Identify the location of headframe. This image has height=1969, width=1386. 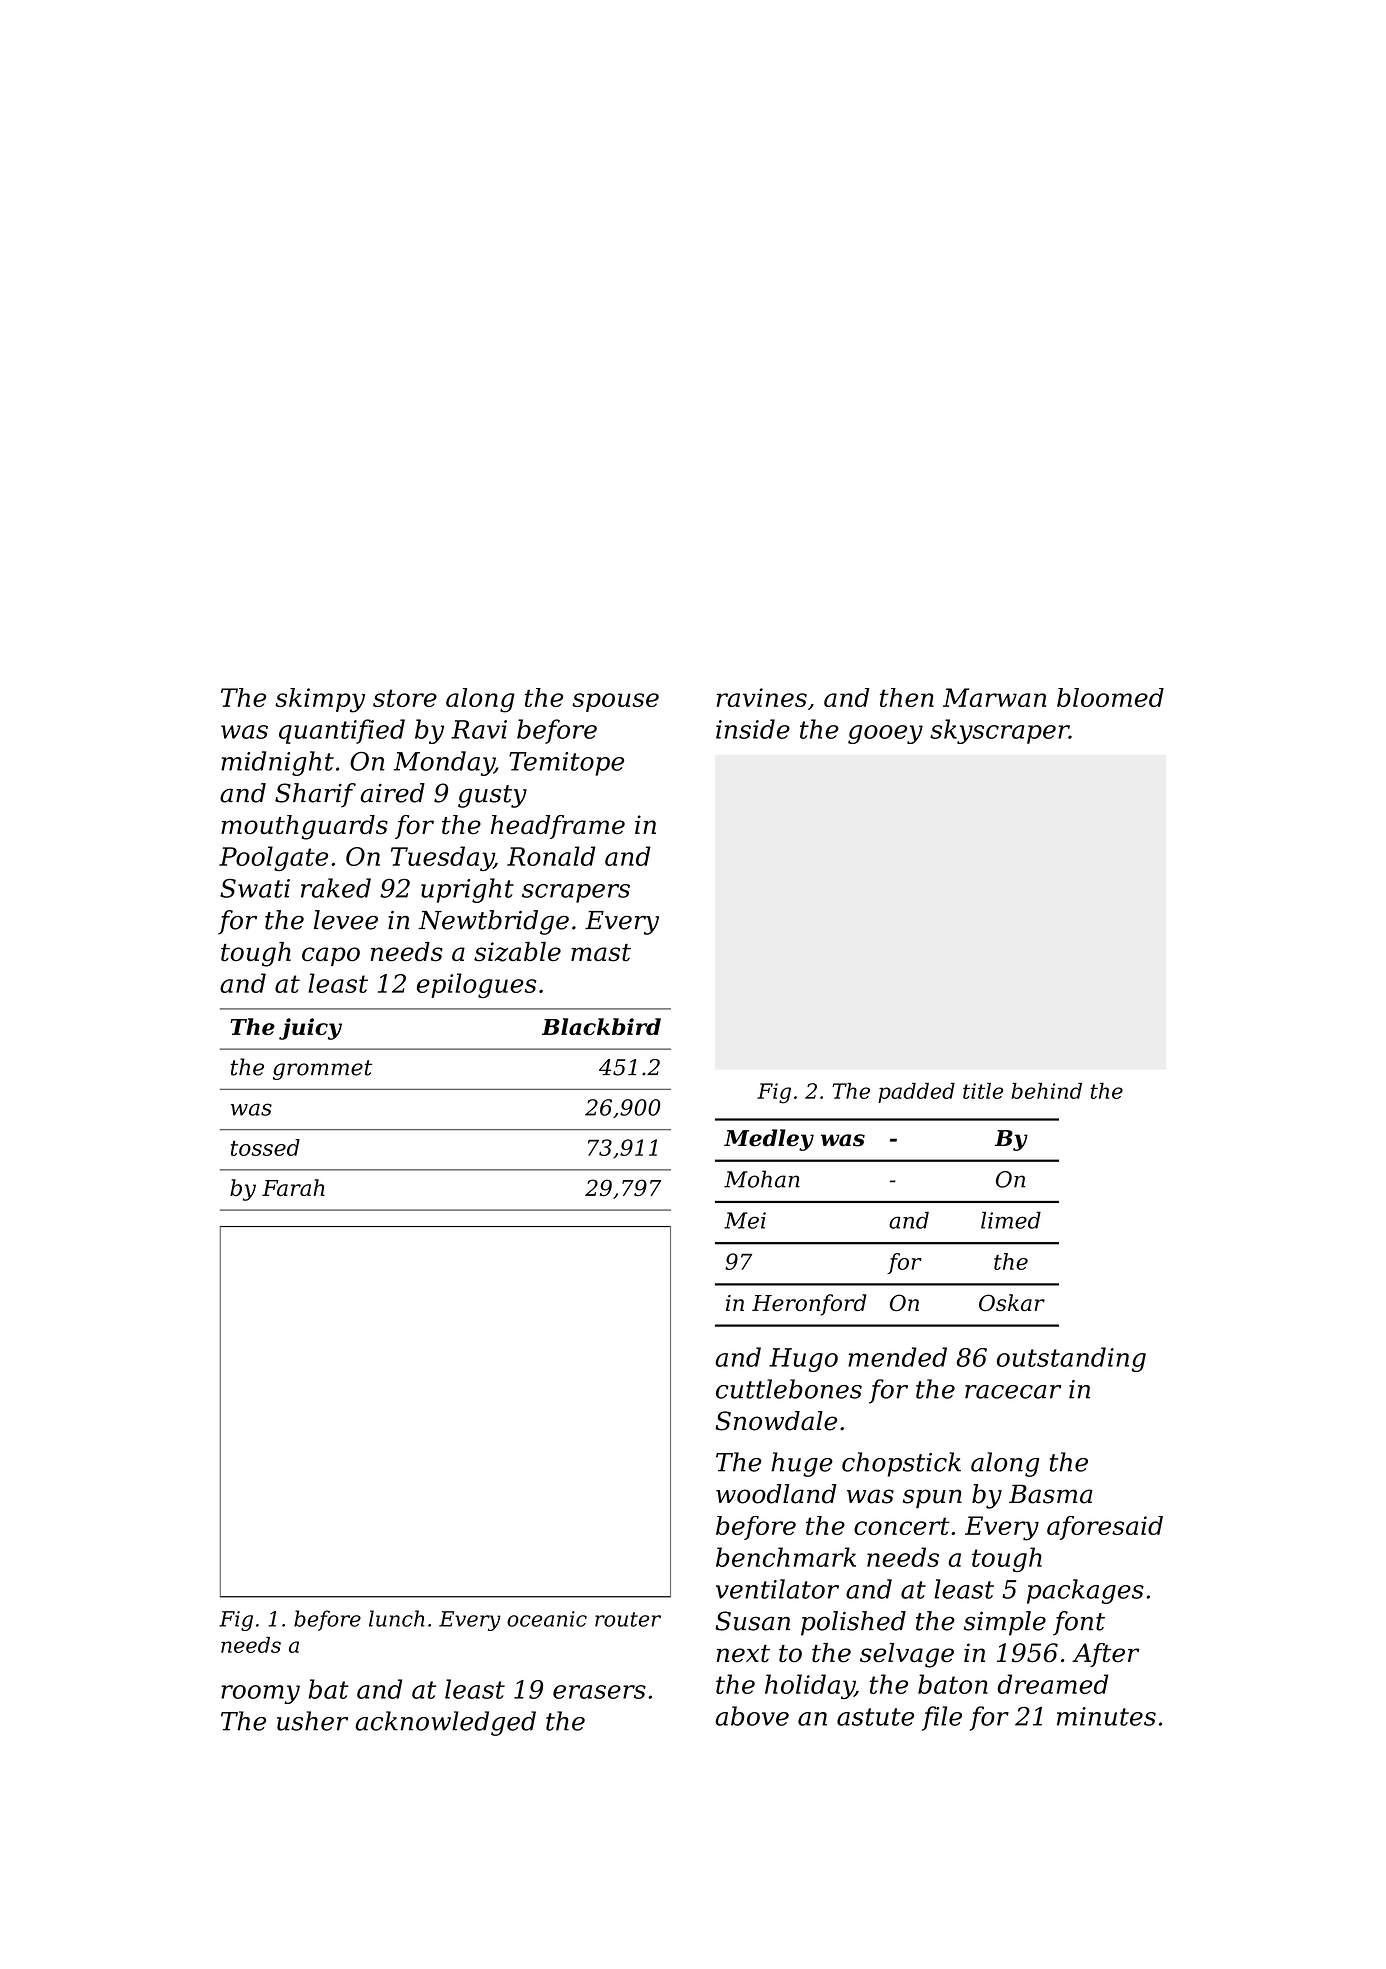
(558, 827).
